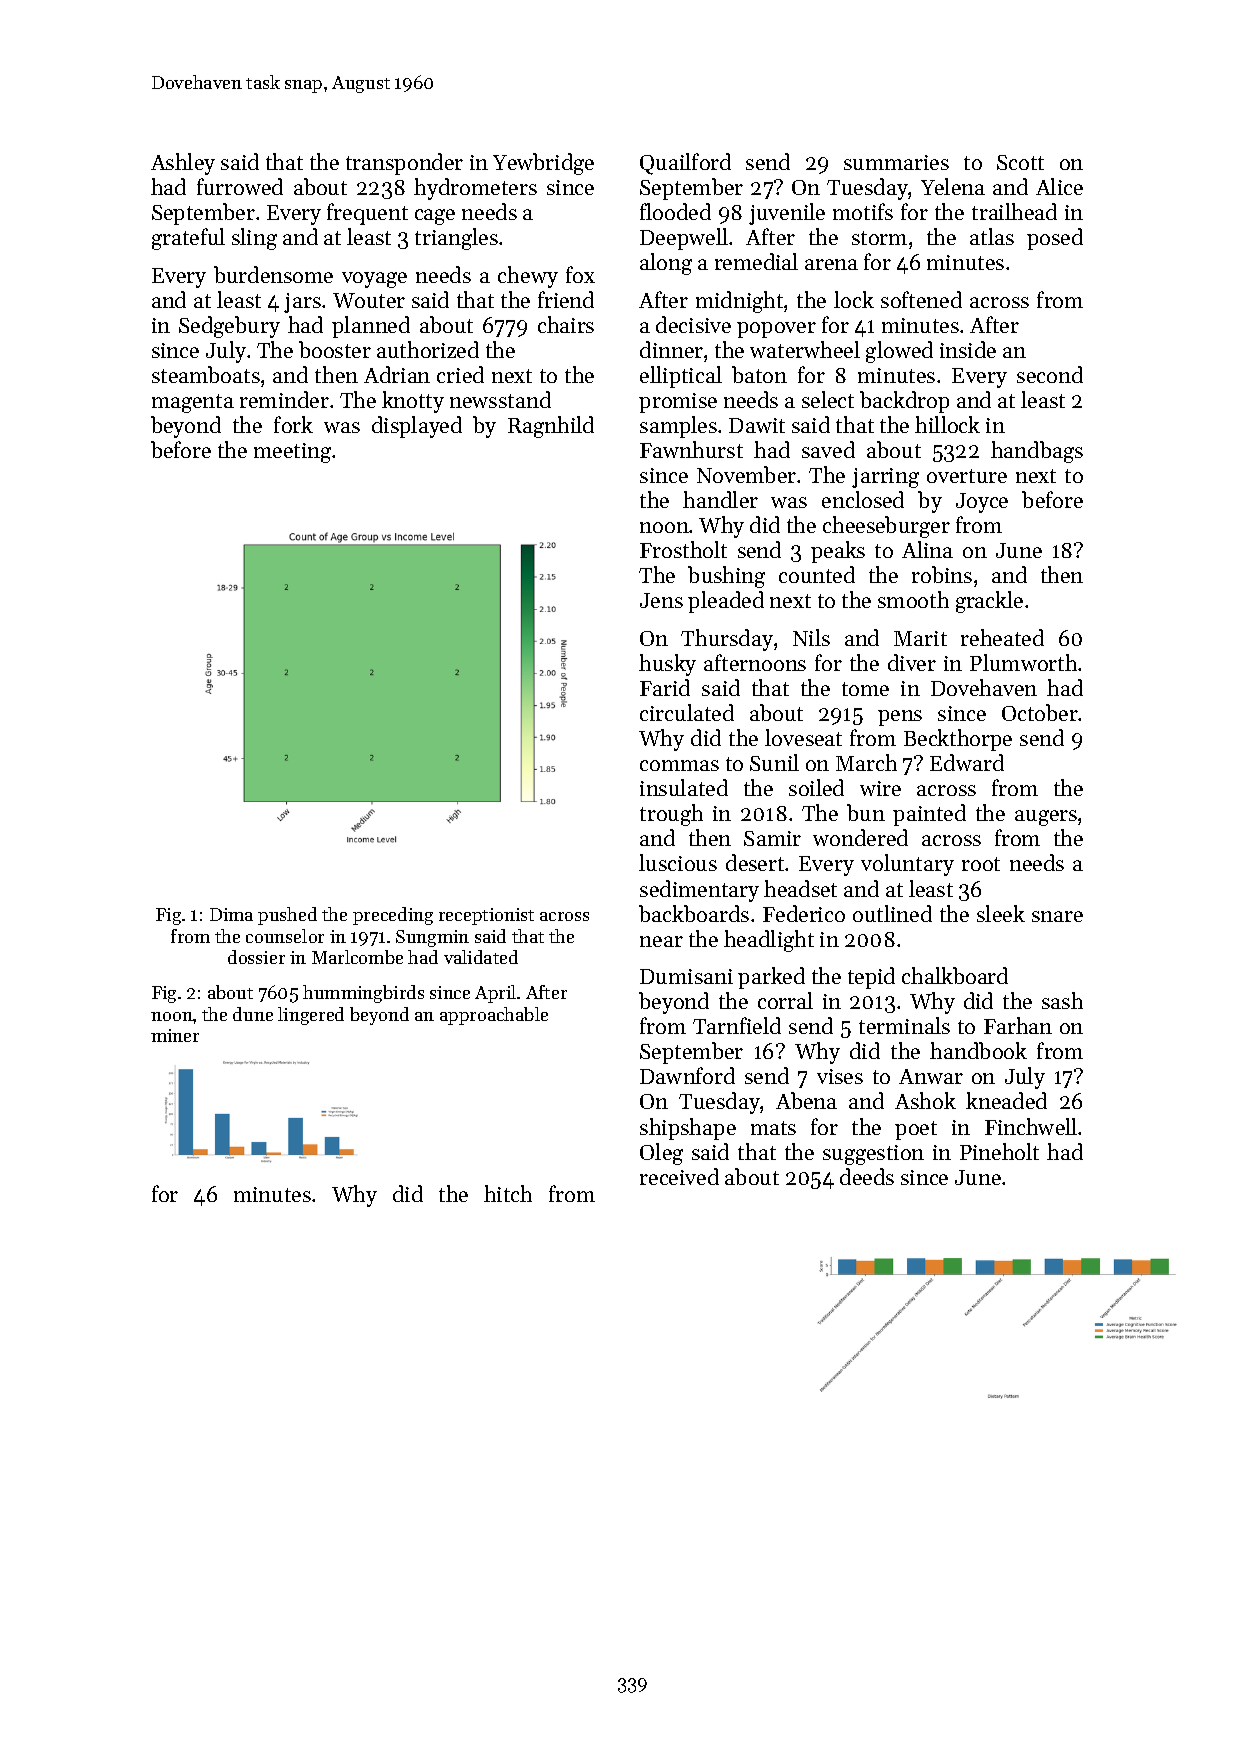  I want to click on Ashley, so click(183, 164).
